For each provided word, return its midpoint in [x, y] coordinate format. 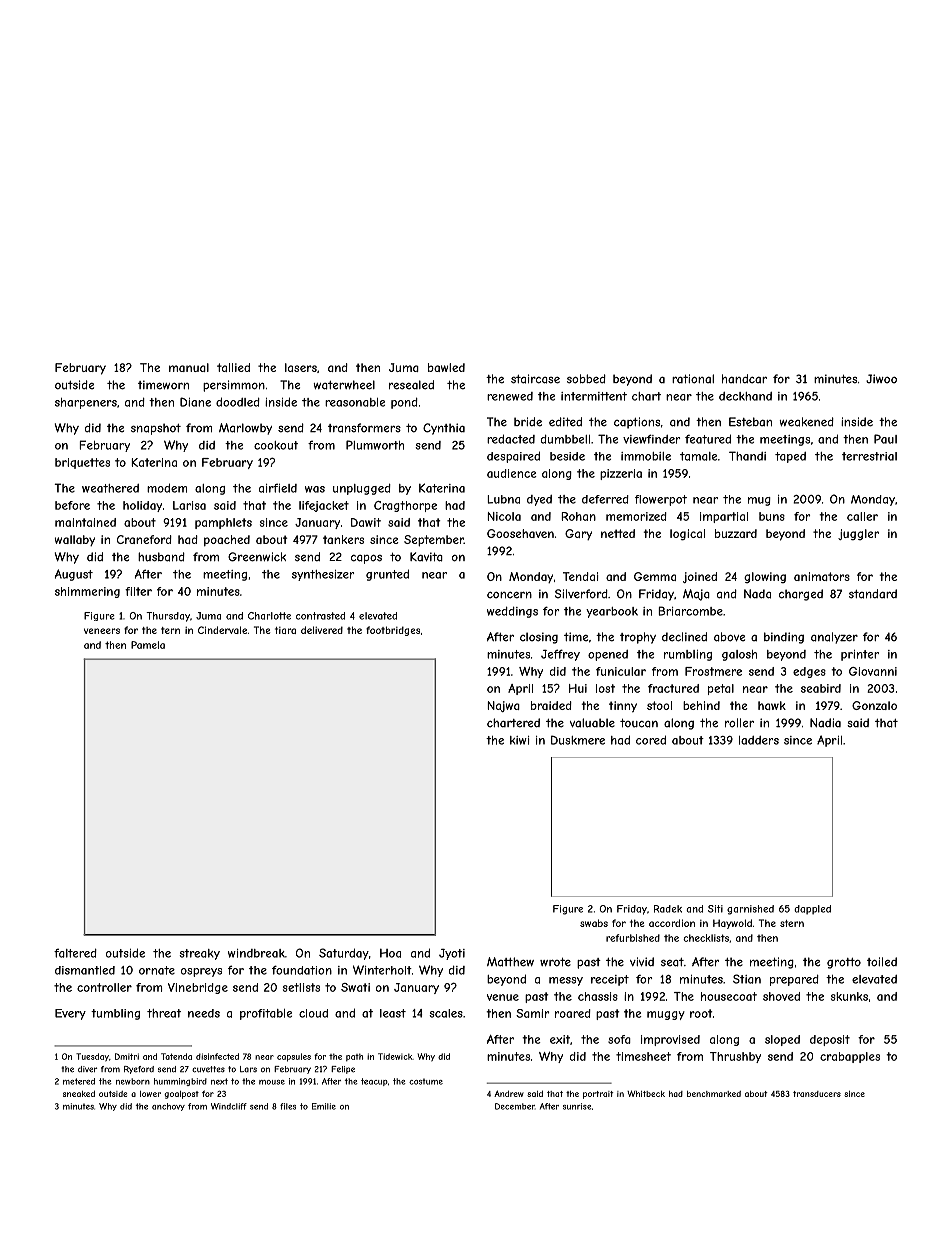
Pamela [148, 645]
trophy [638, 638]
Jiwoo [881, 379]
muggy [666, 1015]
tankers [343, 539]
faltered [75, 953]
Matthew [510, 962]
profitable [266, 1014]
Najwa [503, 706]
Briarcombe [690, 611]
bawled [446, 367]
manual [189, 367]
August [74, 575]
